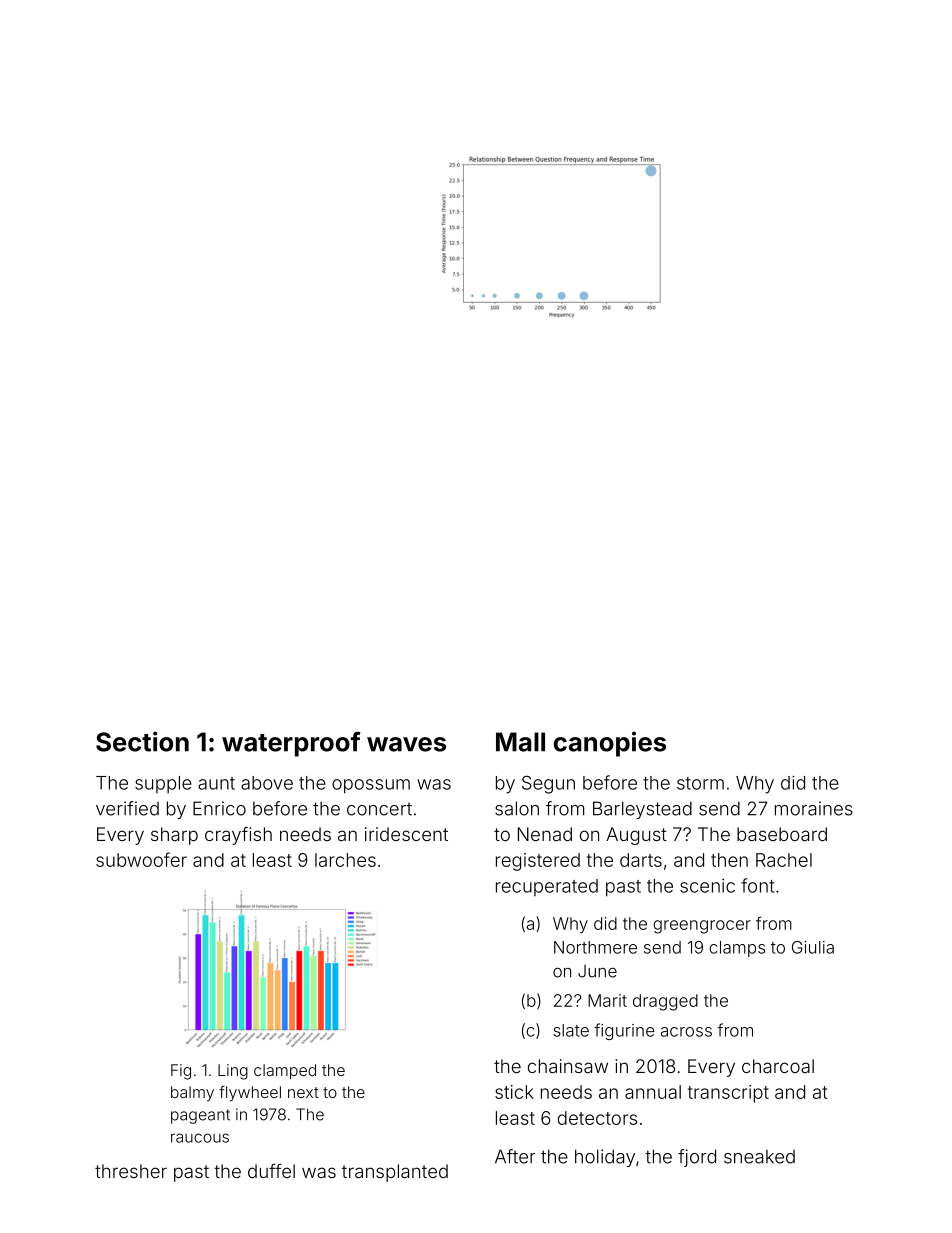 The image size is (952, 1233). What do you see at coordinates (707, 886) in the page?
I see `scenic` at bounding box center [707, 886].
